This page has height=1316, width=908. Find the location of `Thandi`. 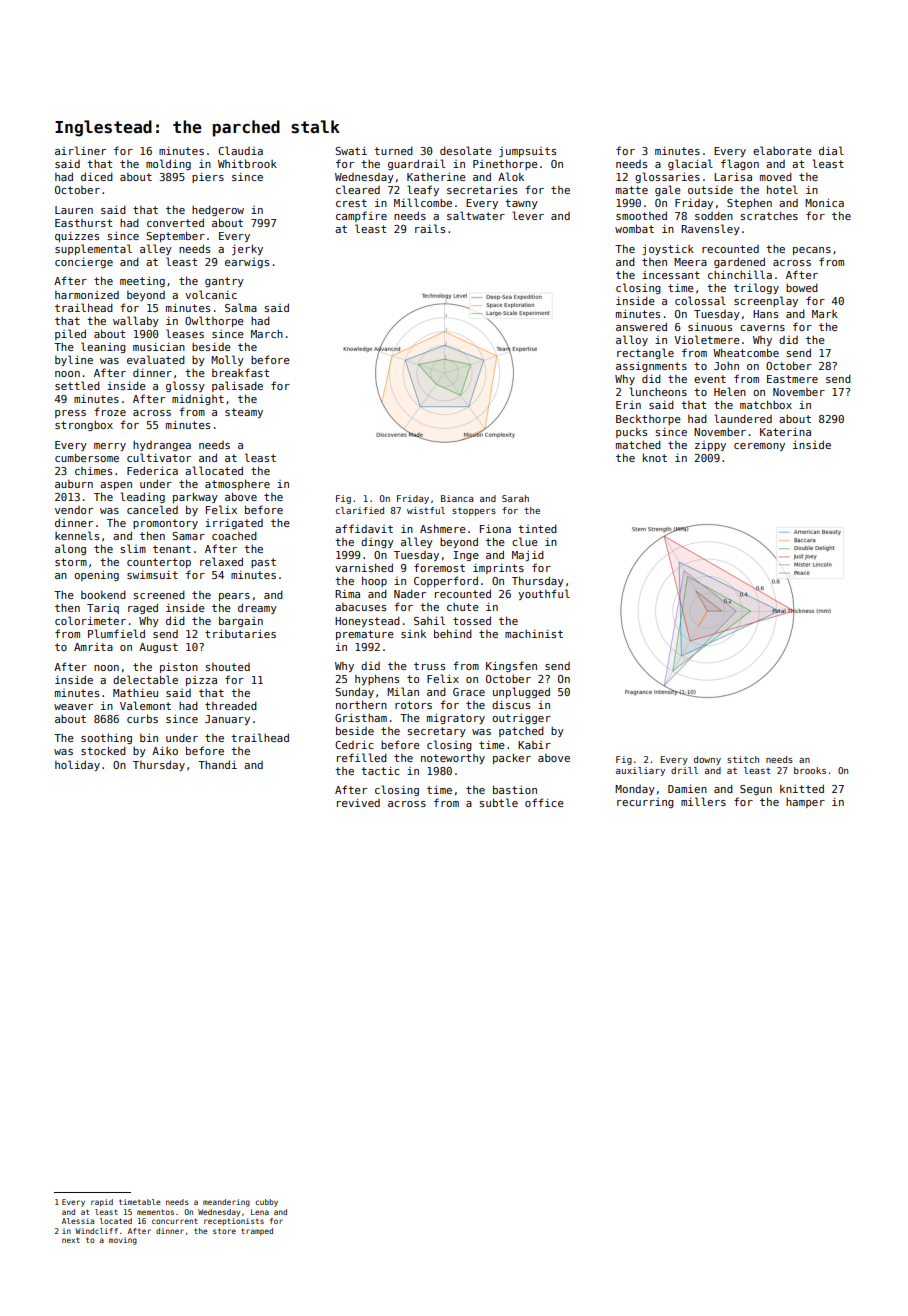

Thandi is located at coordinates (217, 764).
